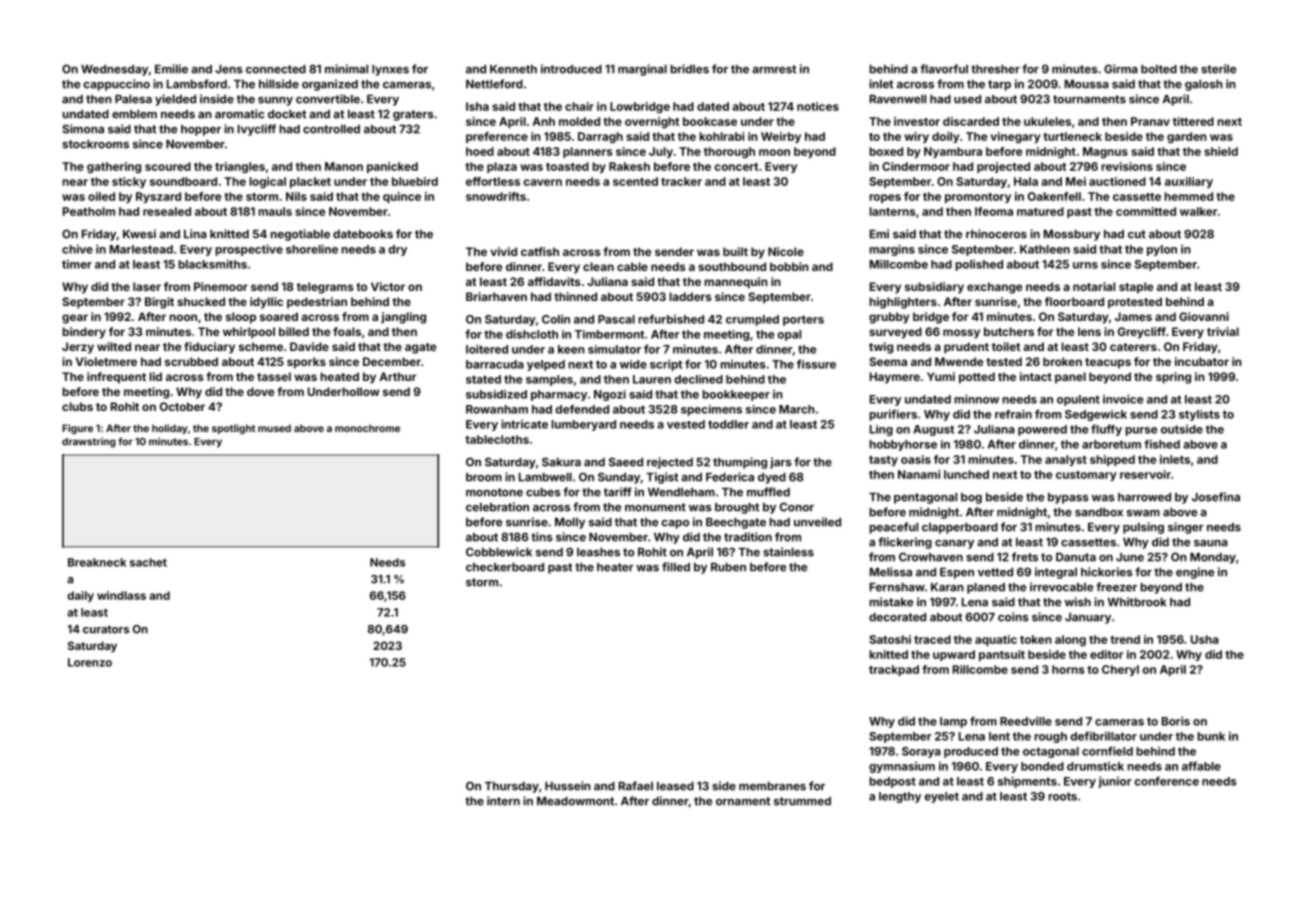  I want to click on minnow, so click(976, 399).
